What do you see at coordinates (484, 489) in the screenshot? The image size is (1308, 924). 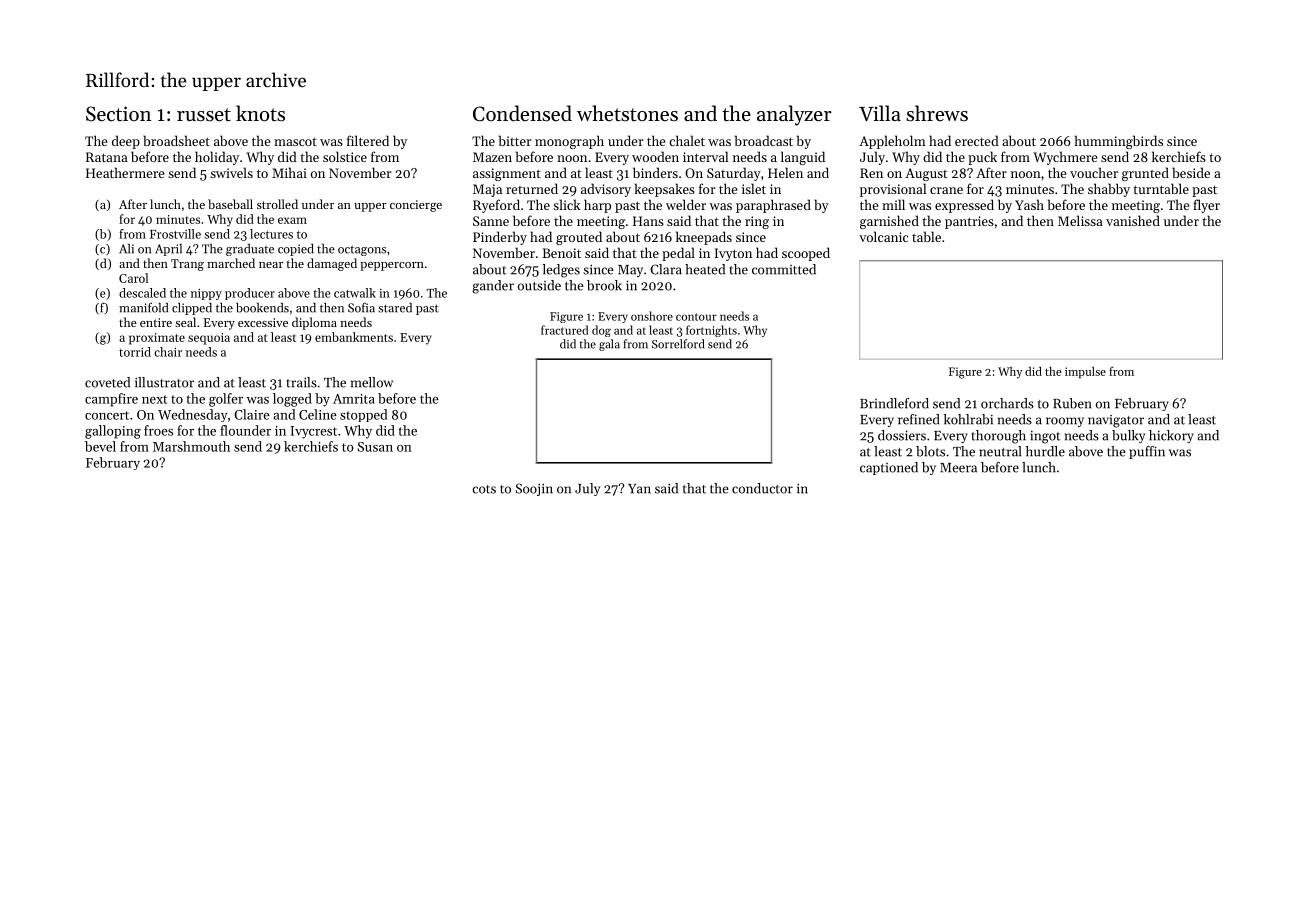 I see `cots` at bounding box center [484, 489].
